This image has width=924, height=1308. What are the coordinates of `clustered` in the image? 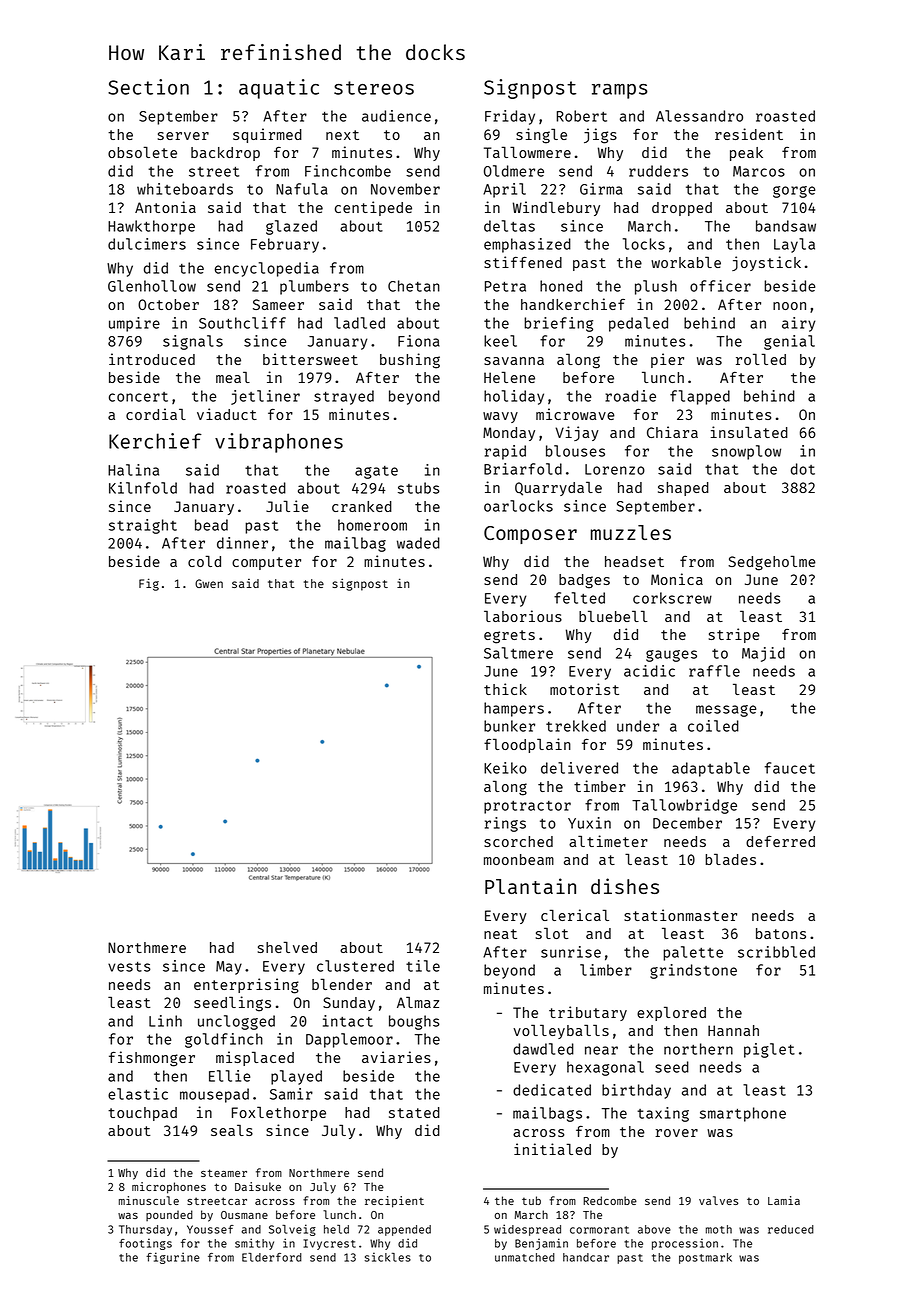 It's located at (355, 966).
